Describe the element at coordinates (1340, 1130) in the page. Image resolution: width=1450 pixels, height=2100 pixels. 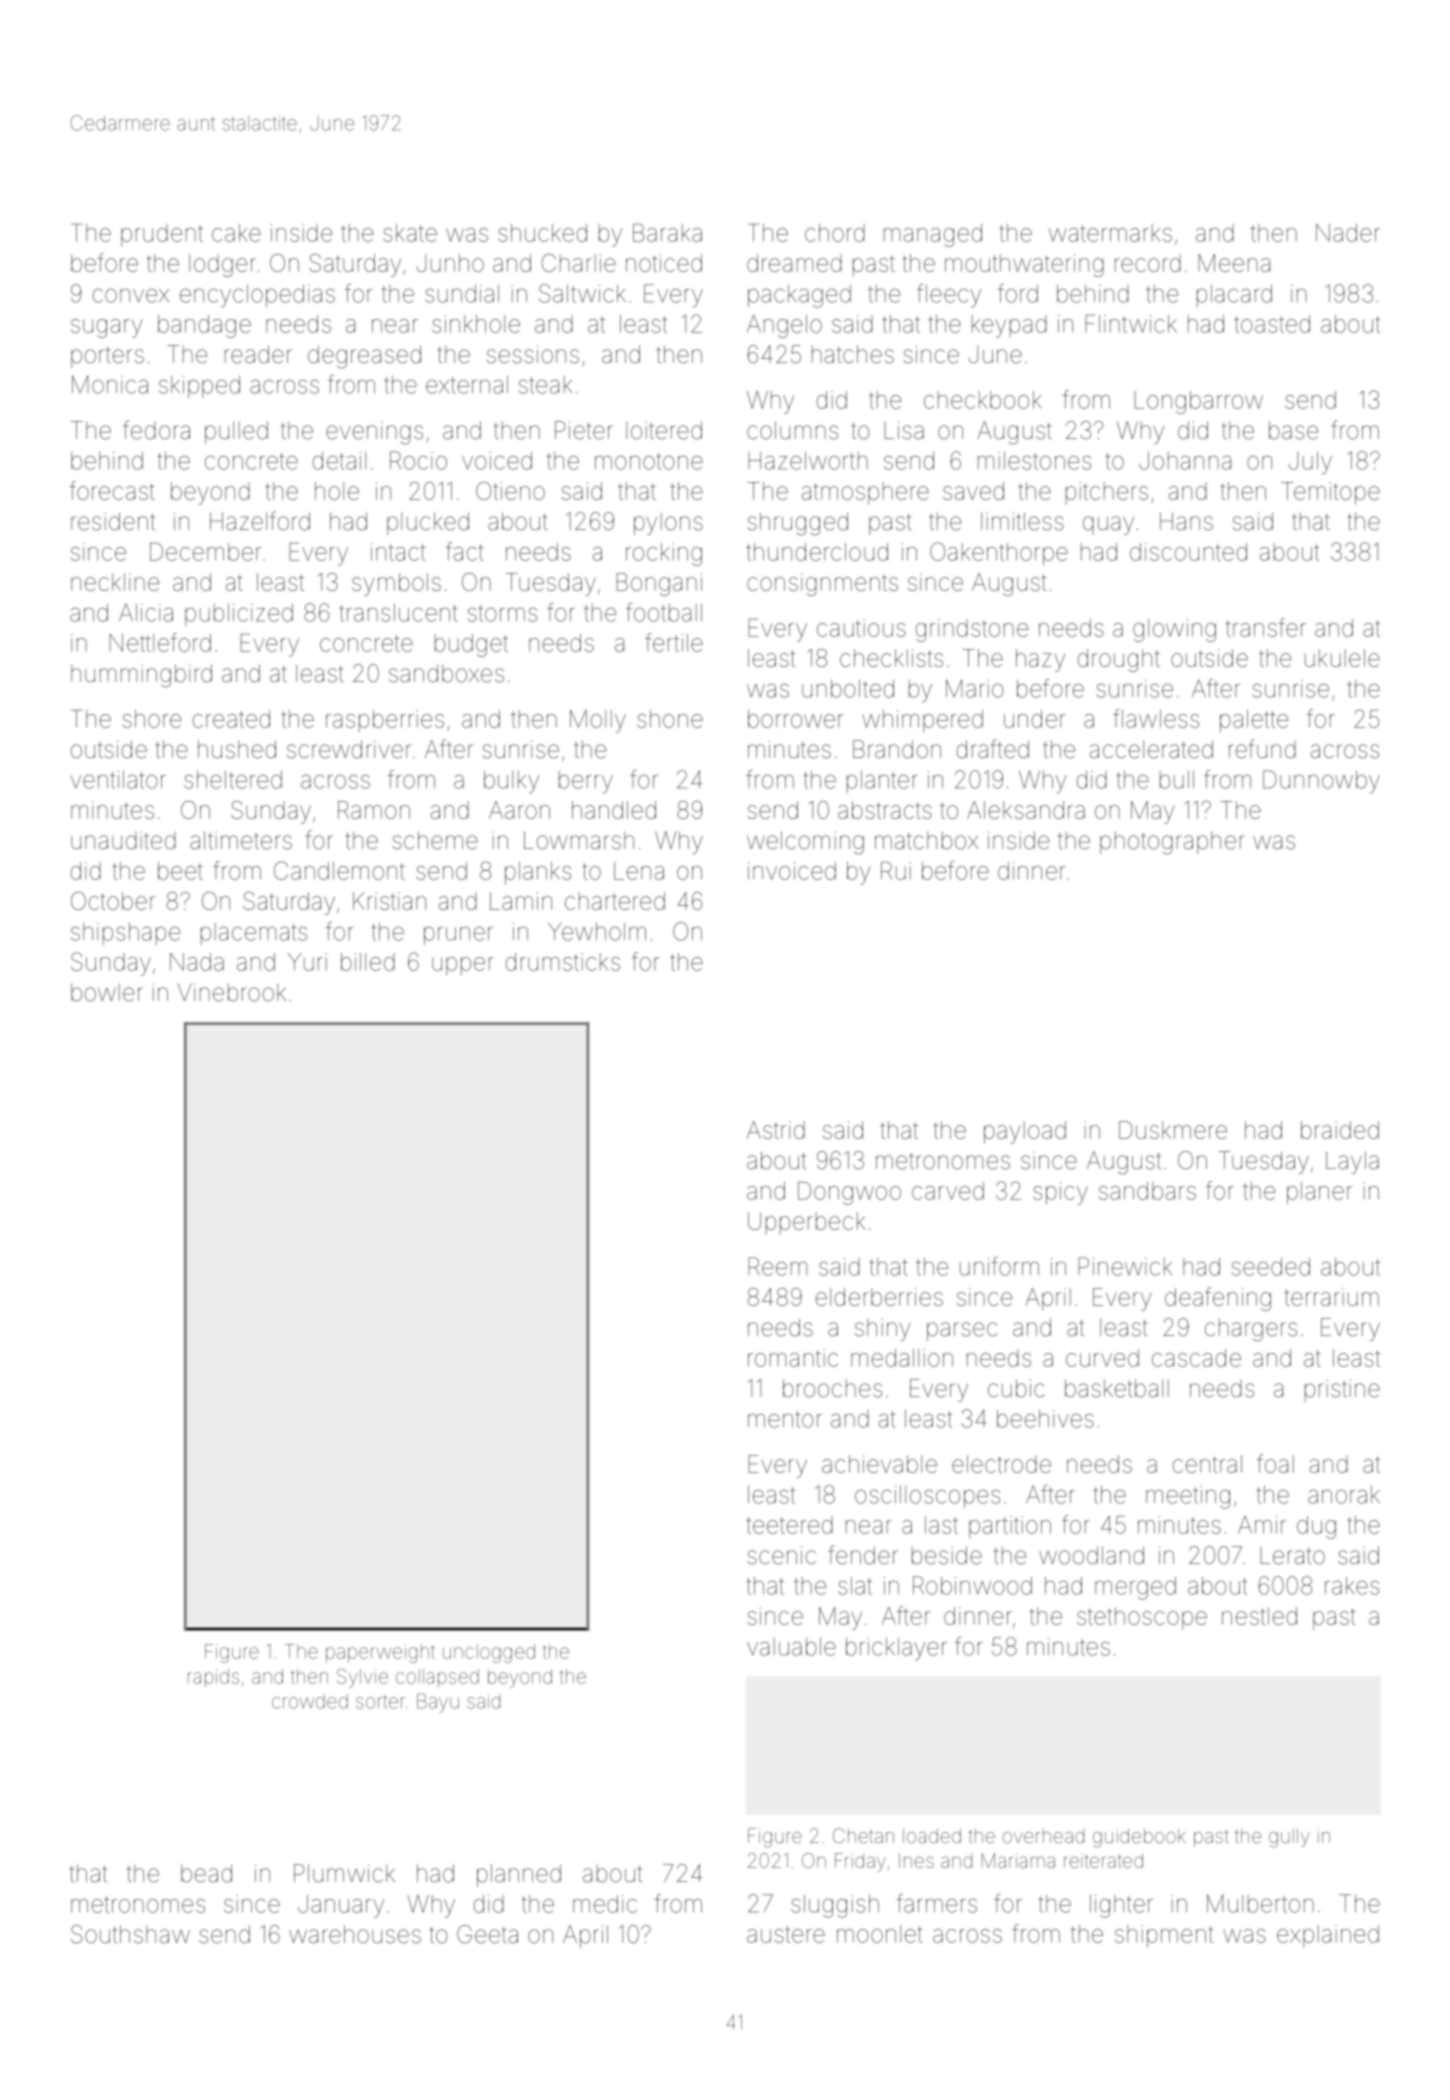
I see `braided` at that location.
